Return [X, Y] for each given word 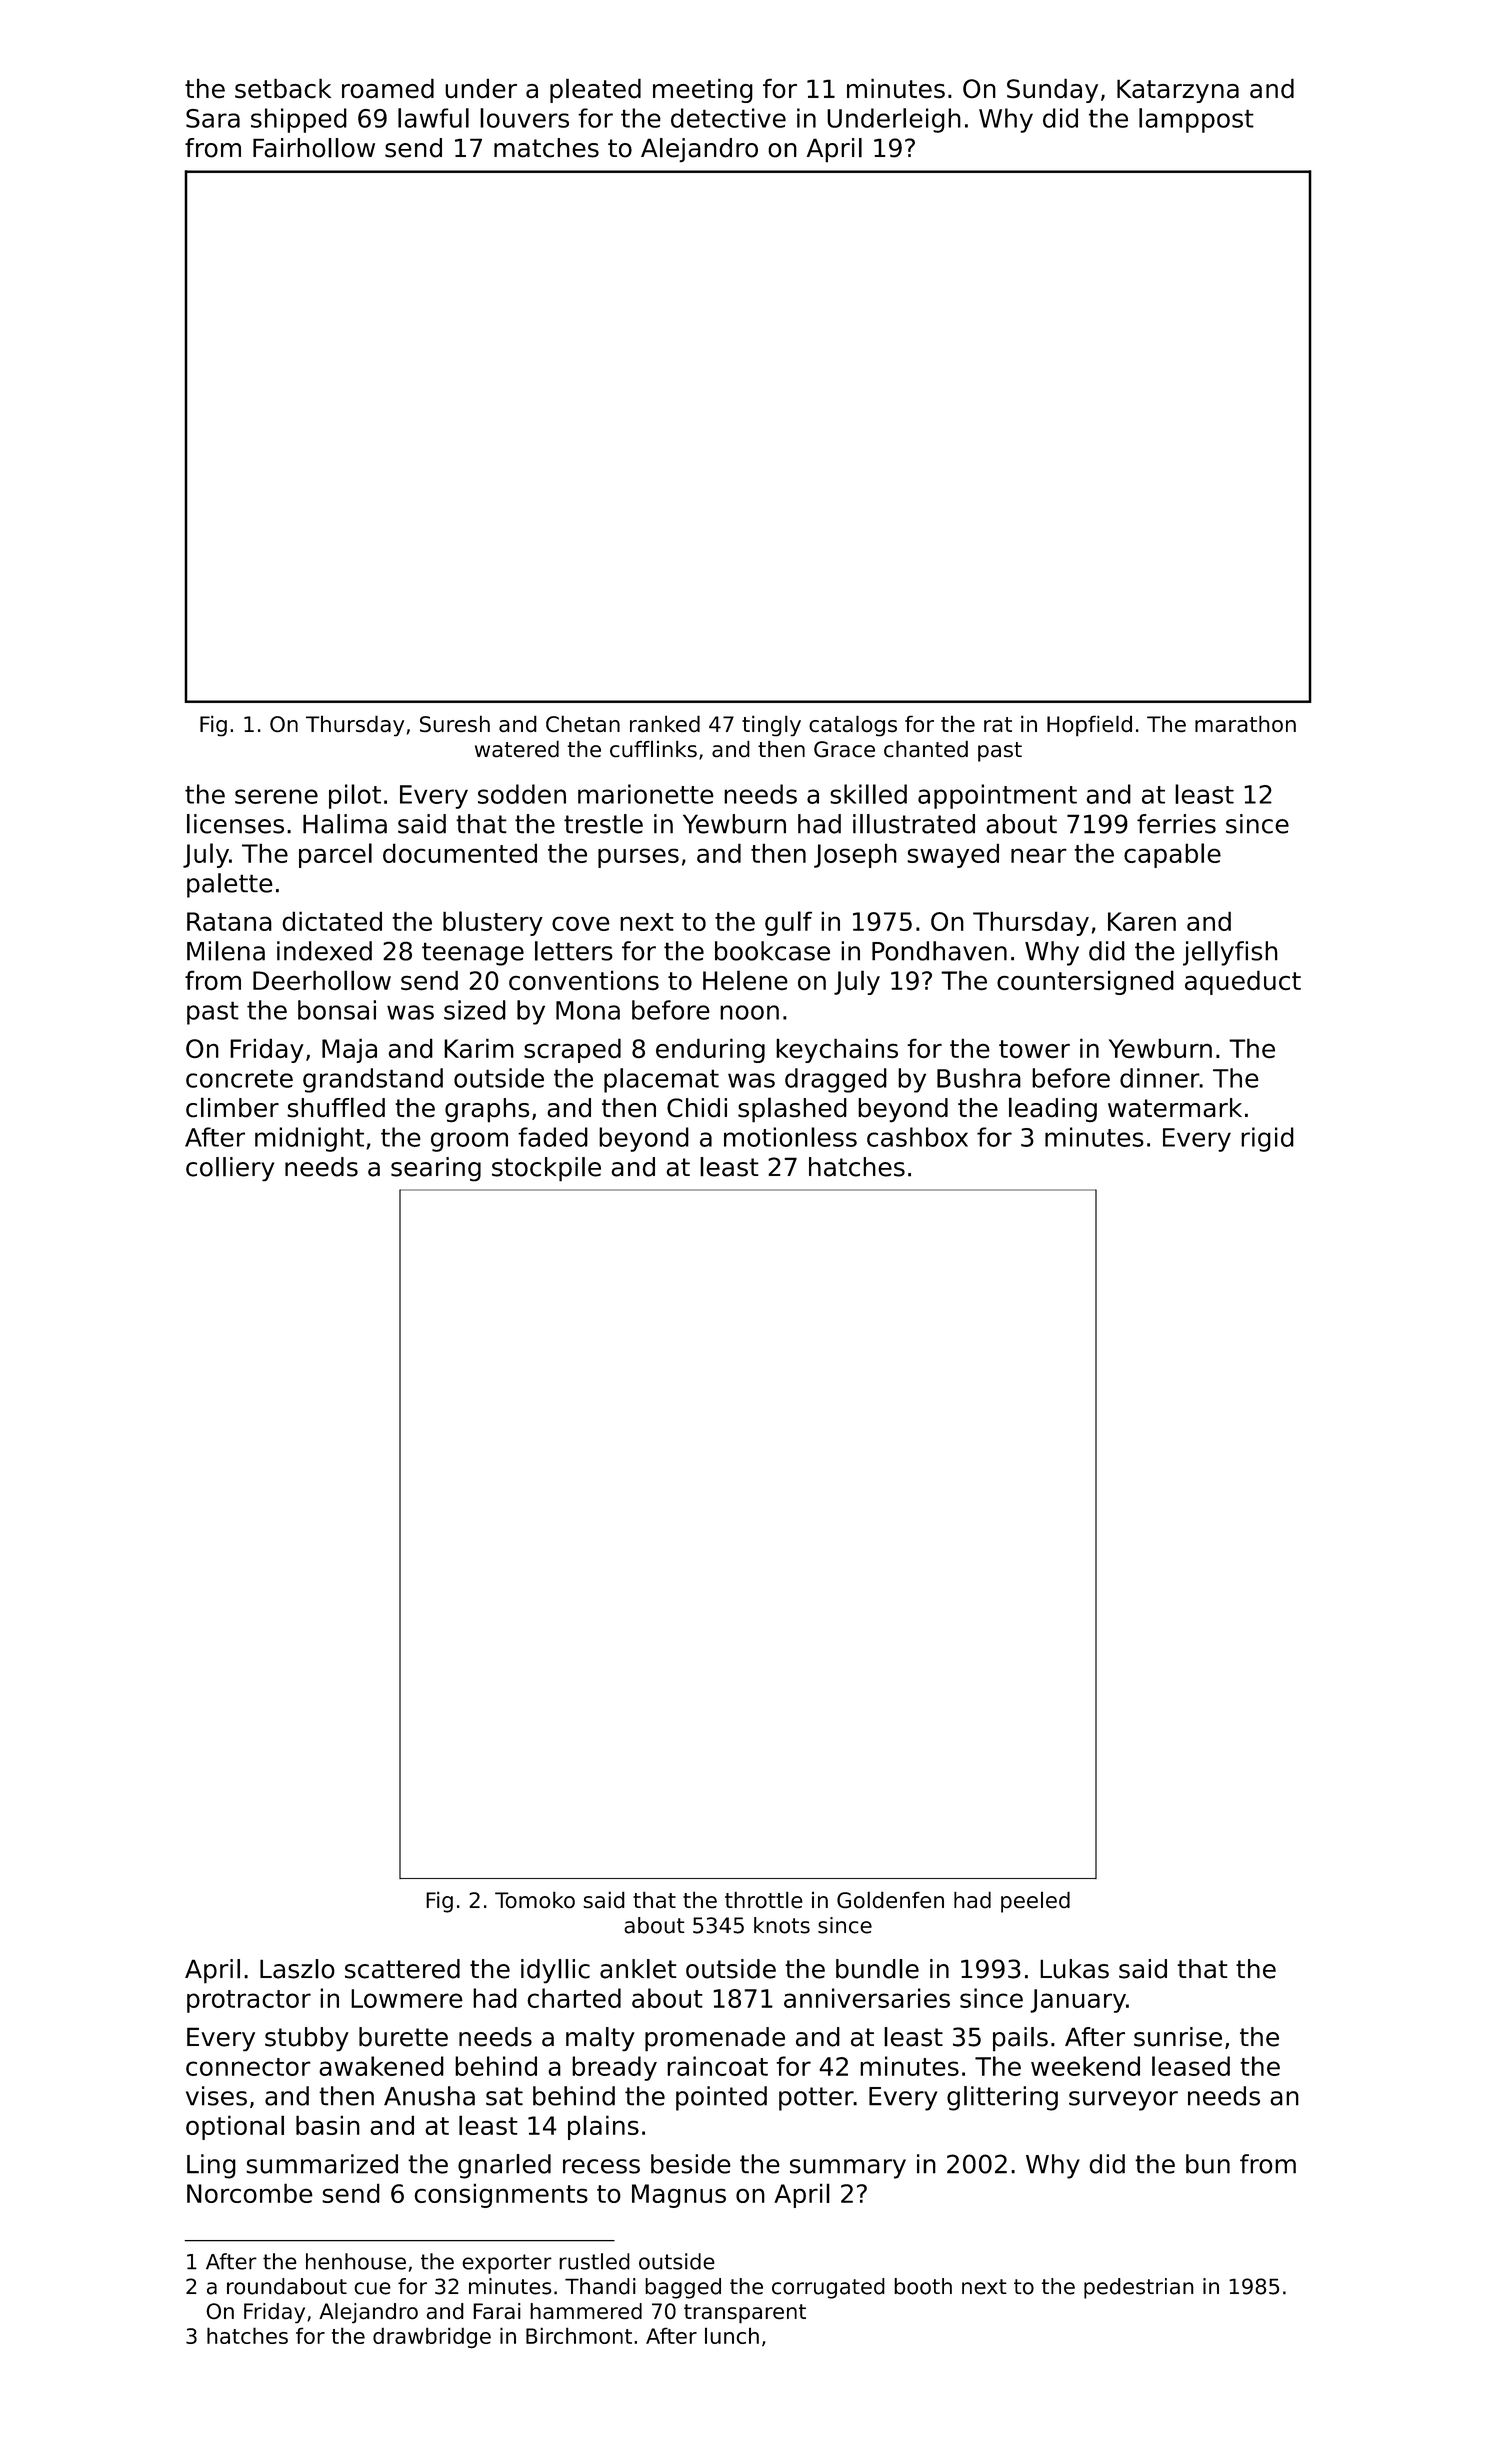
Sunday [1052, 90]
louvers [524, 118]
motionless [790, 1137]
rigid [1267, 1139]
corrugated [828, 2288]
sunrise [1178, 2037]
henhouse [356, 2261]
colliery [230, 1169]
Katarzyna [1178, 91]
